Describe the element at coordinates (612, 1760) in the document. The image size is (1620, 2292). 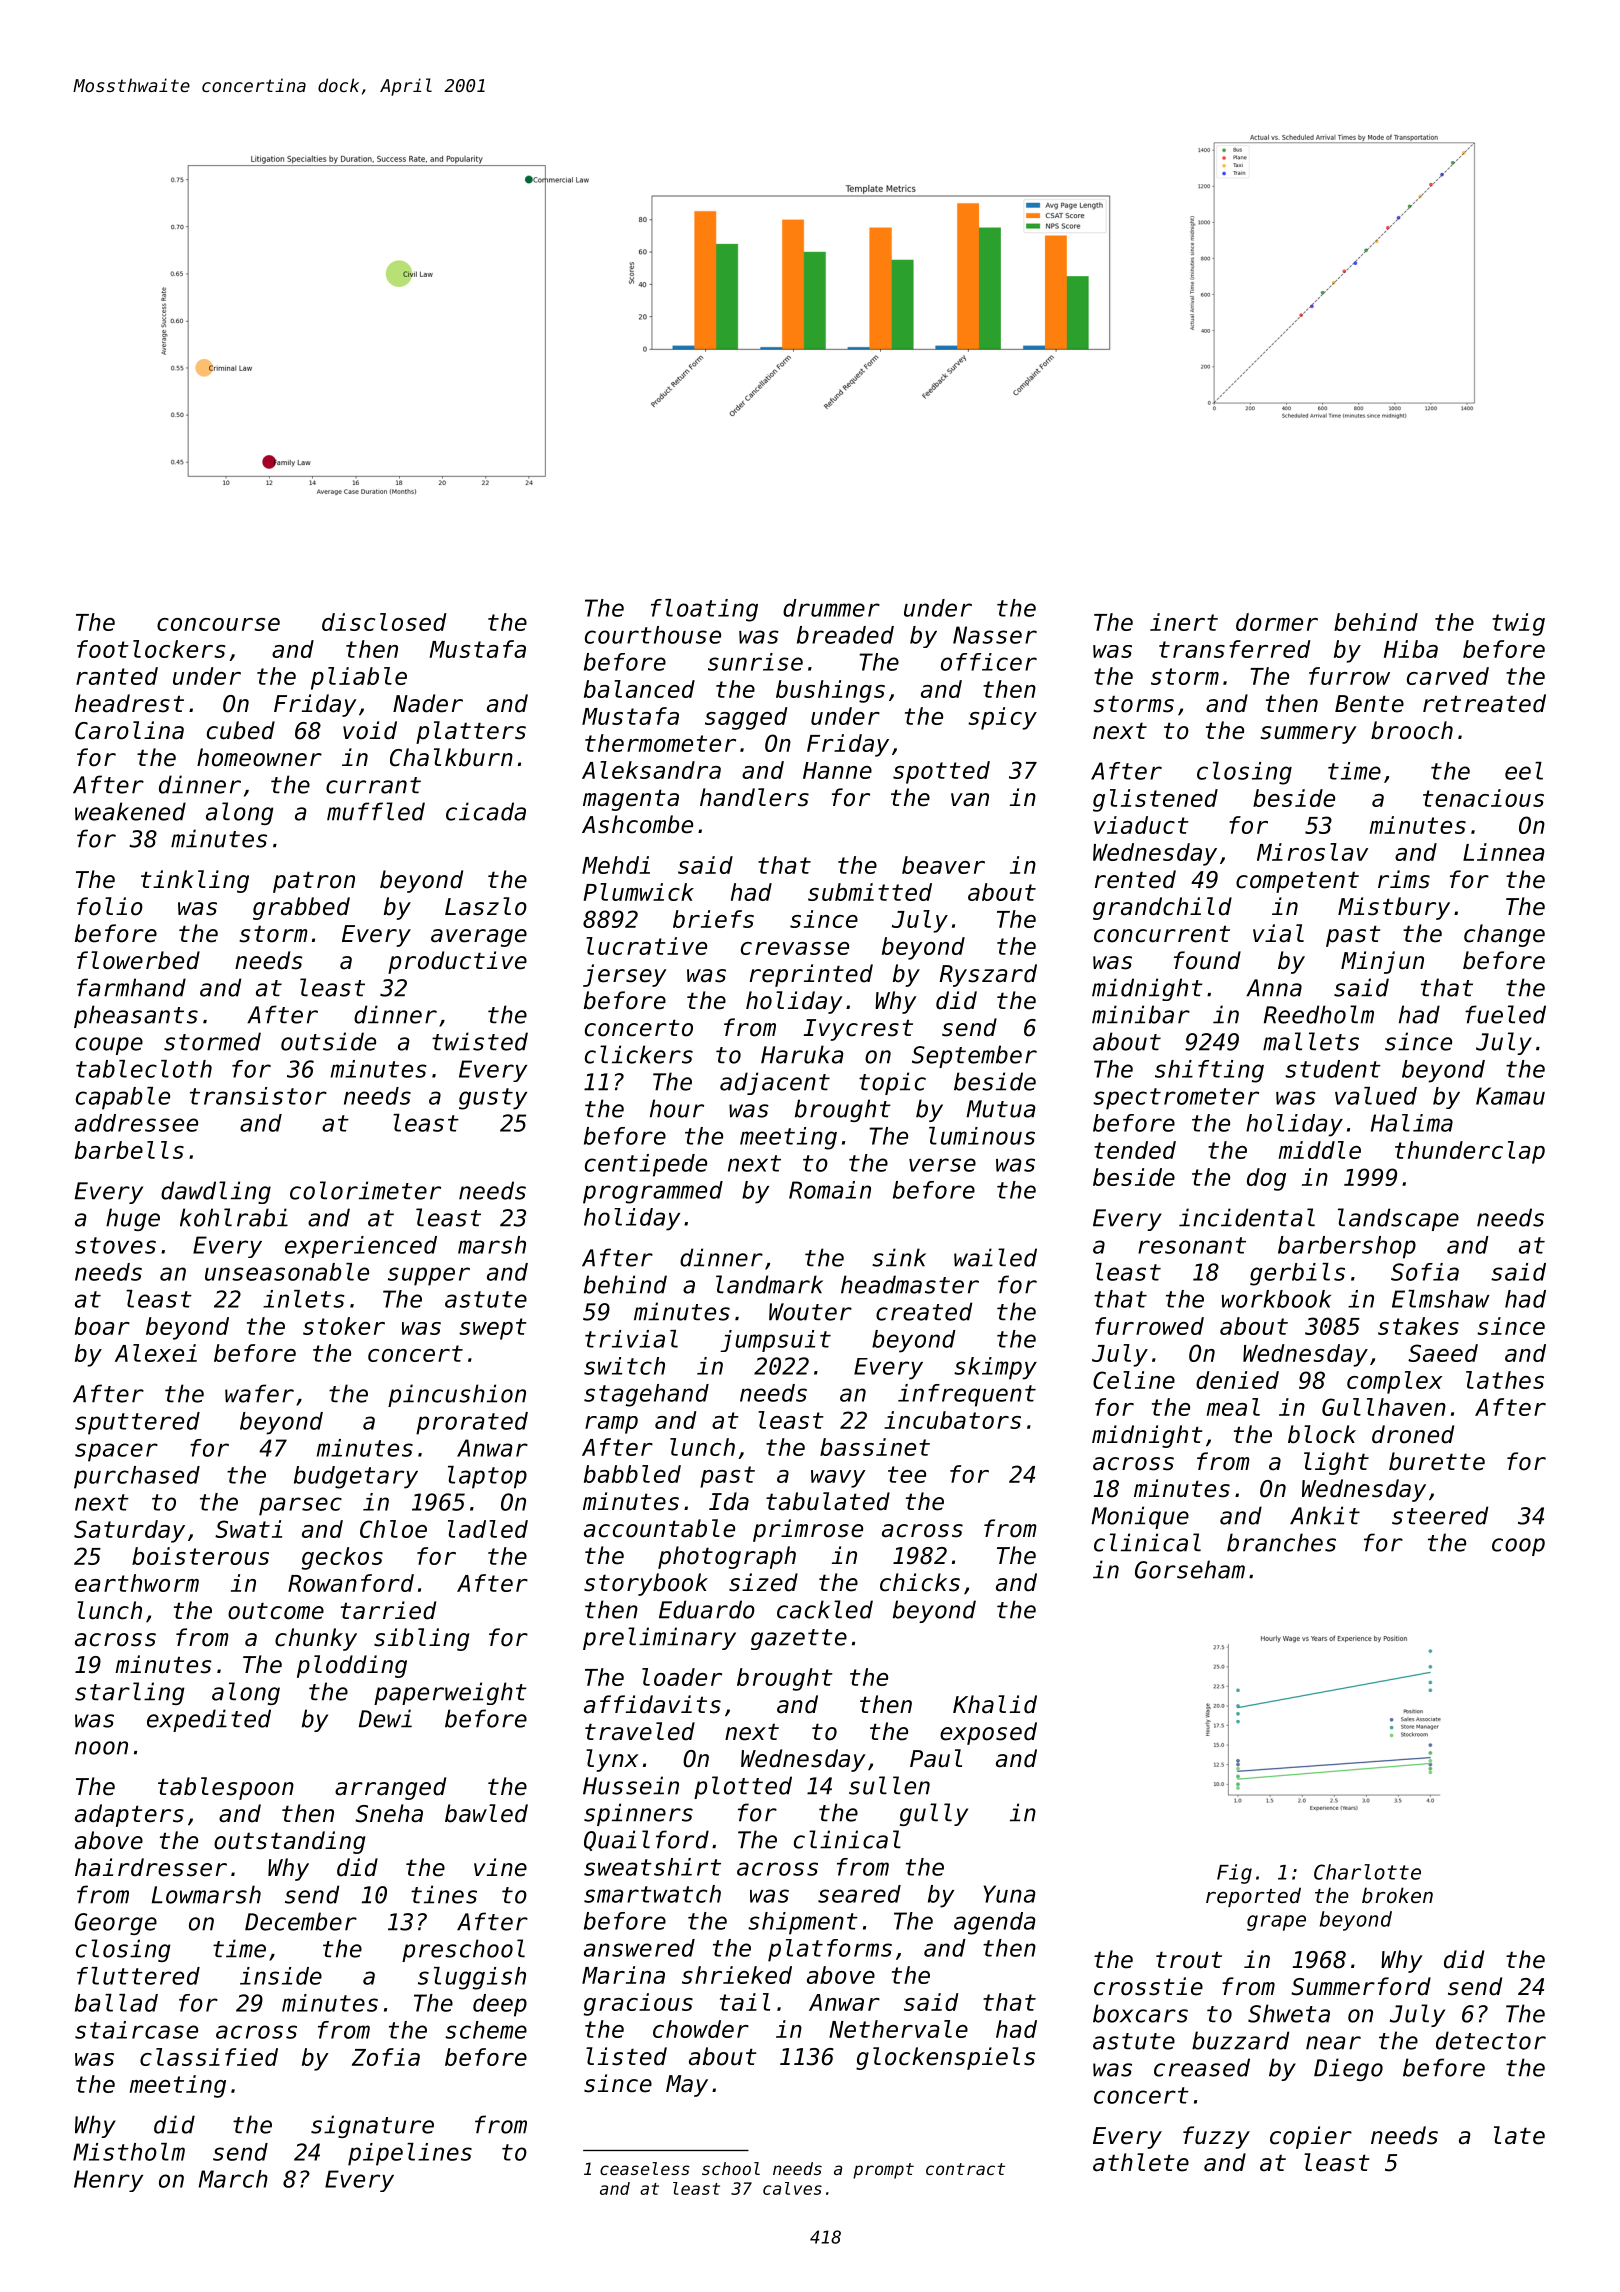
I see `lynx` at that location.
